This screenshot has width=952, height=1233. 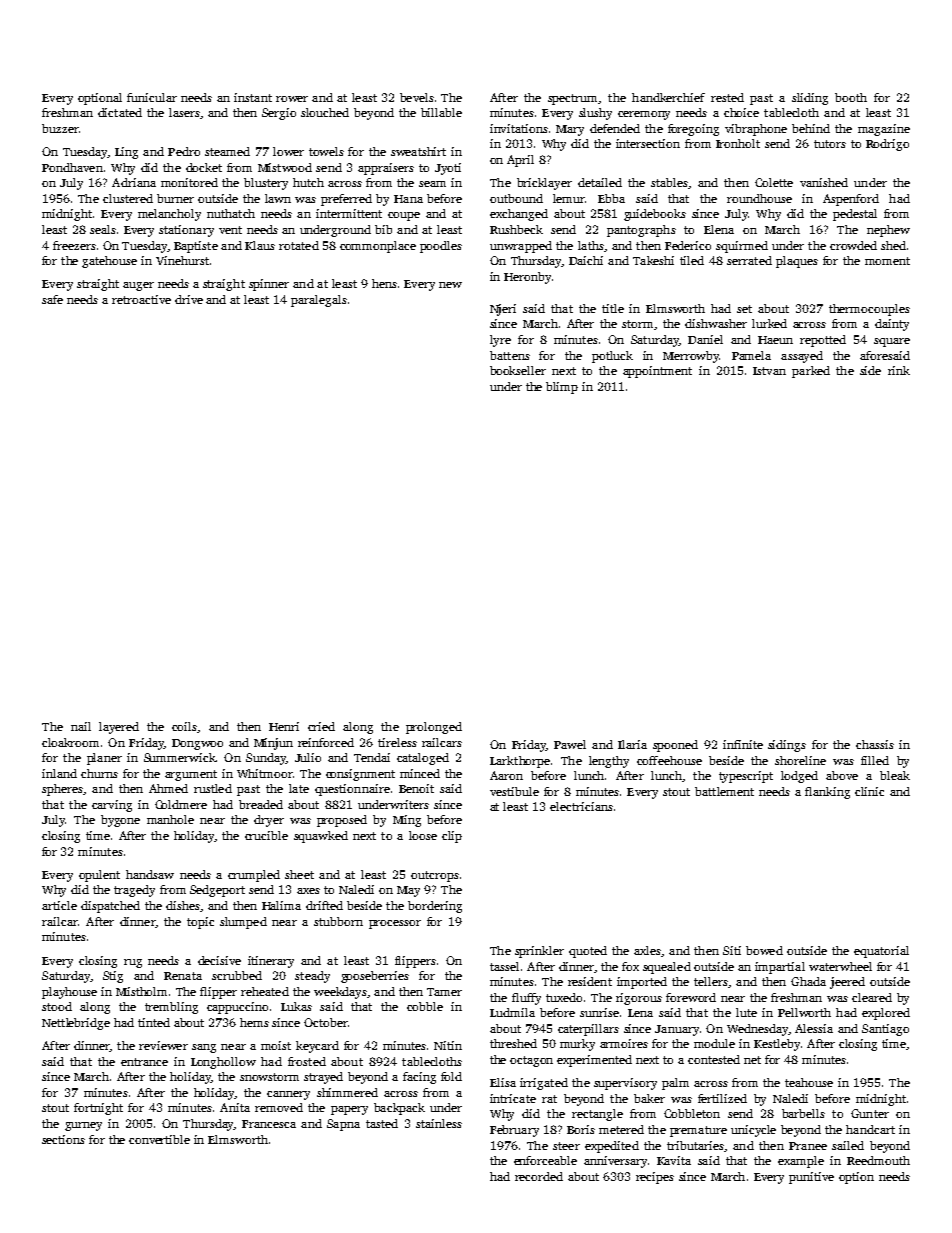 I want to click on drive, so click(x=189, y=299).
